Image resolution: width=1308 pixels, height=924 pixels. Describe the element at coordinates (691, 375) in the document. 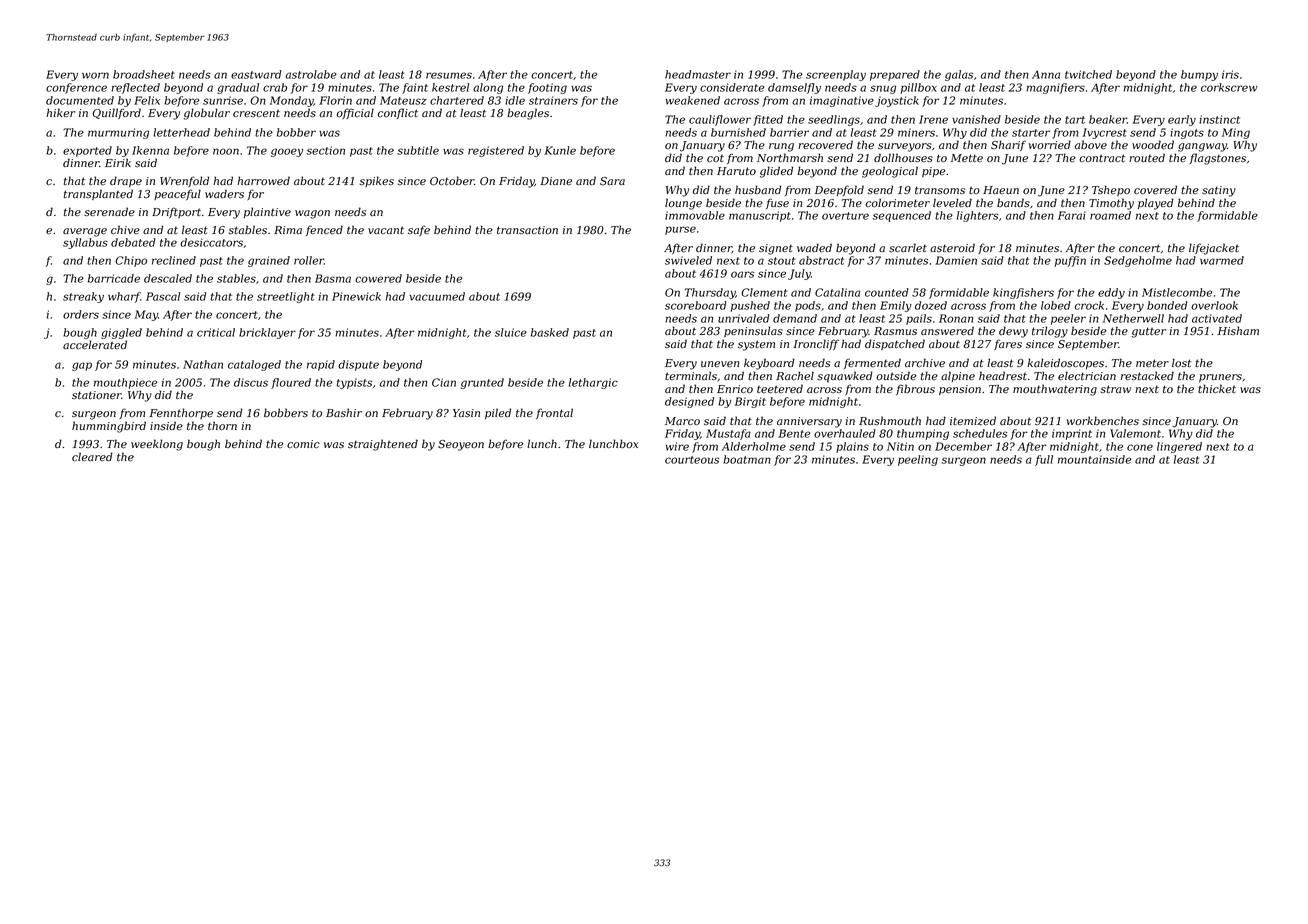

I see `terminals` at that location.
